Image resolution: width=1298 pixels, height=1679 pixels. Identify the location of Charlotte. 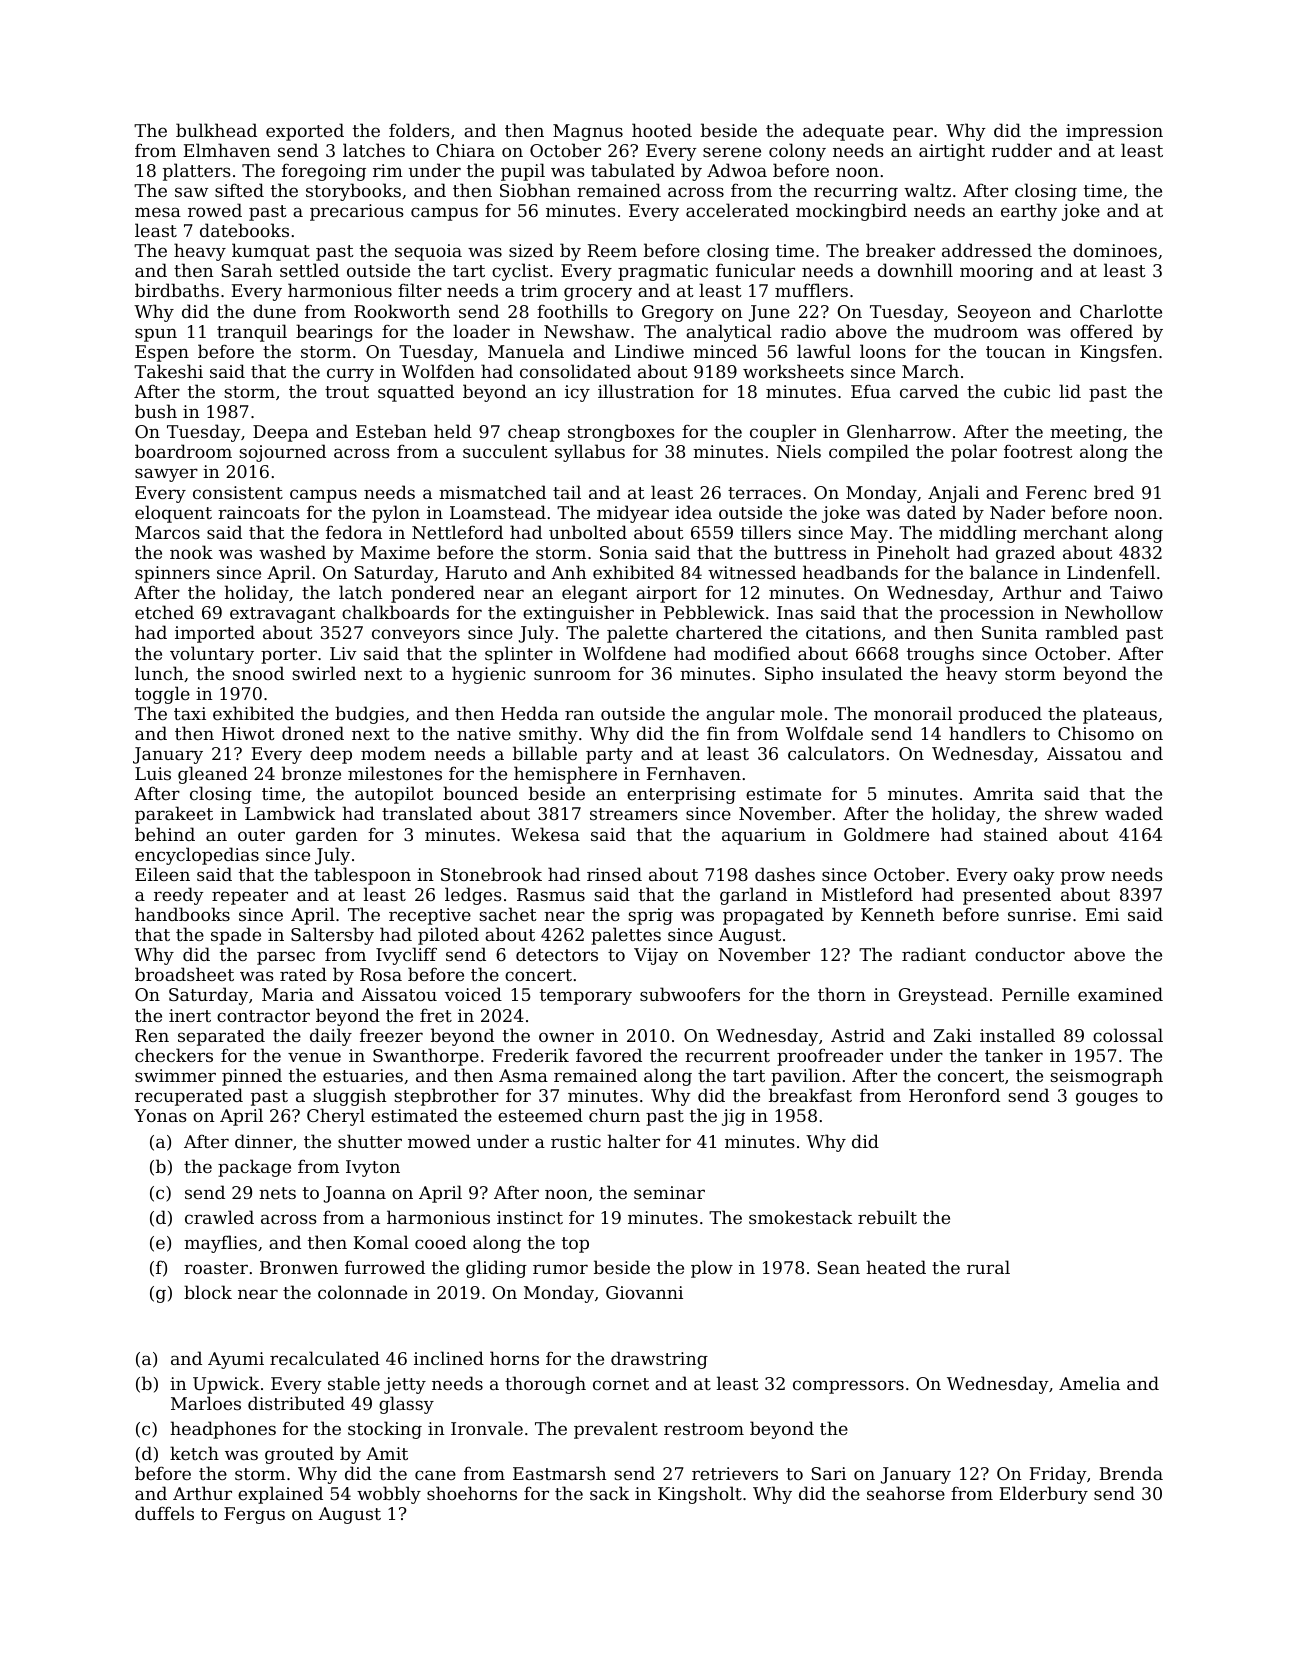
(1121, 311).
